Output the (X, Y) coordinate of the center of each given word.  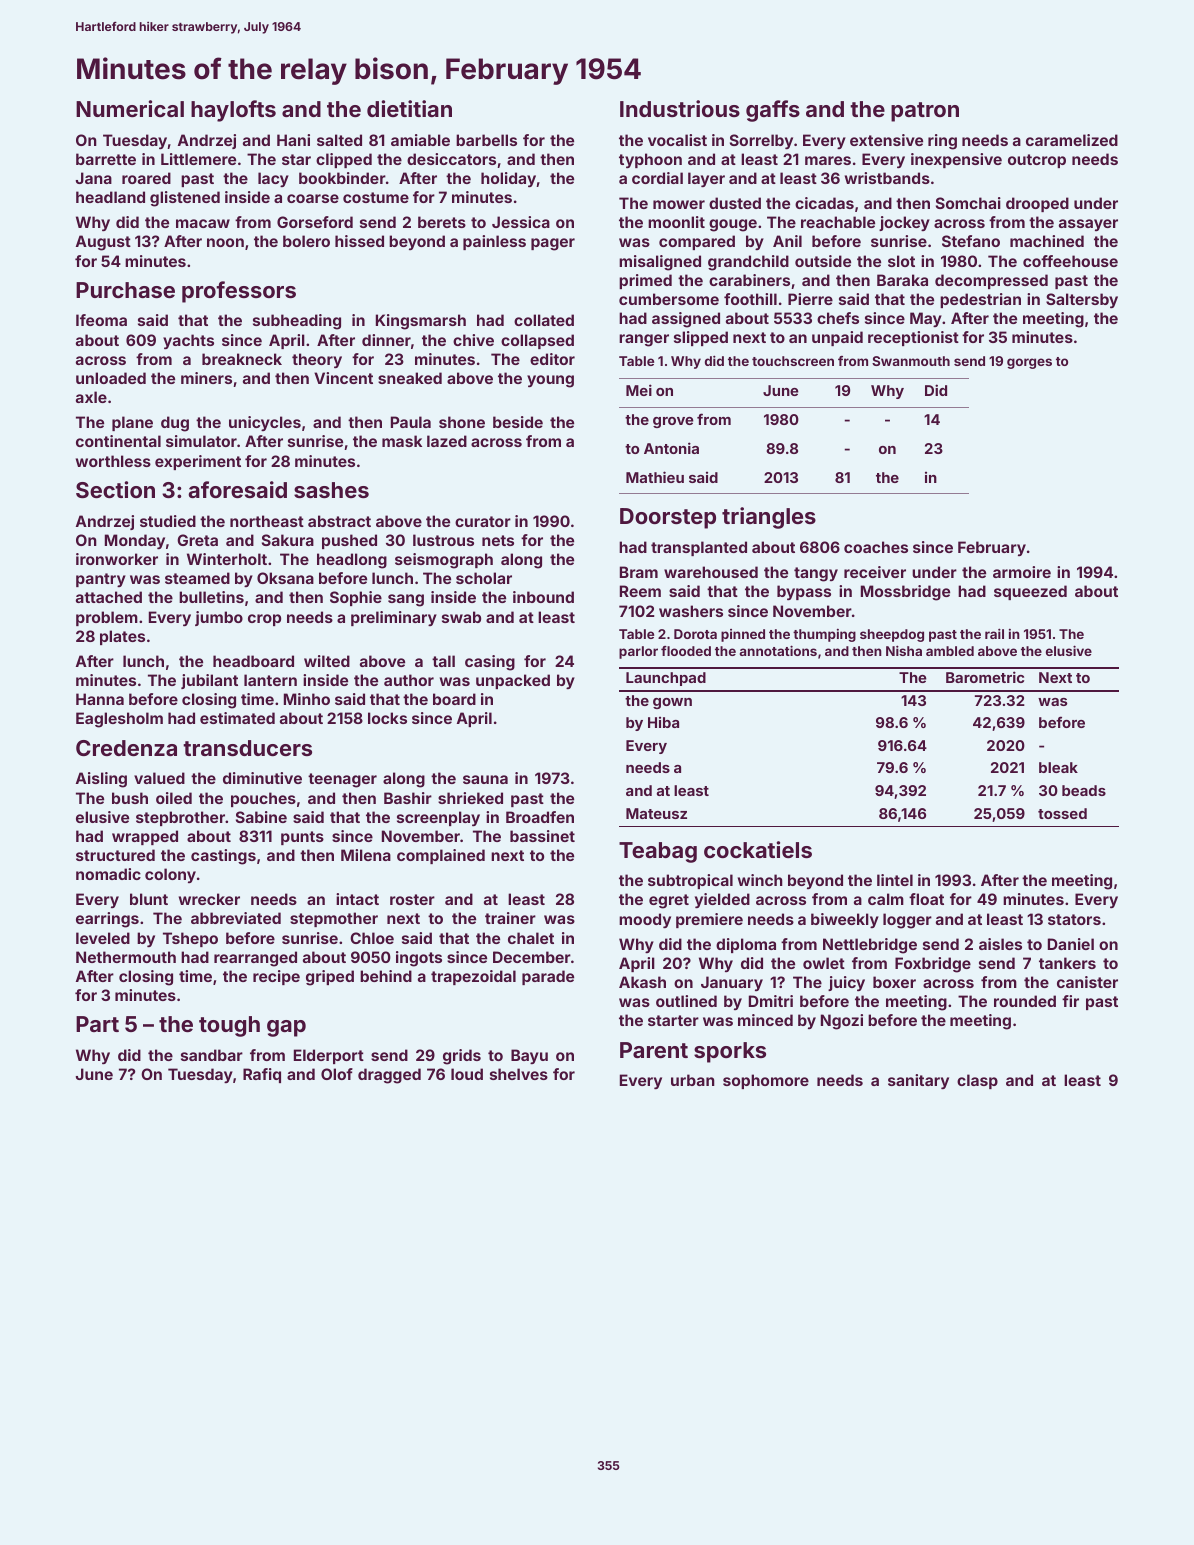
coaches (876, 547)
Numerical (130, 108)
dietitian (409, 108)
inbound (543, 597)
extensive (886, 140)
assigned (686, 320)
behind (386, 976)
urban (693, 1080)
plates (122, 637)
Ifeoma (101, 320)
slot (901, 261)
